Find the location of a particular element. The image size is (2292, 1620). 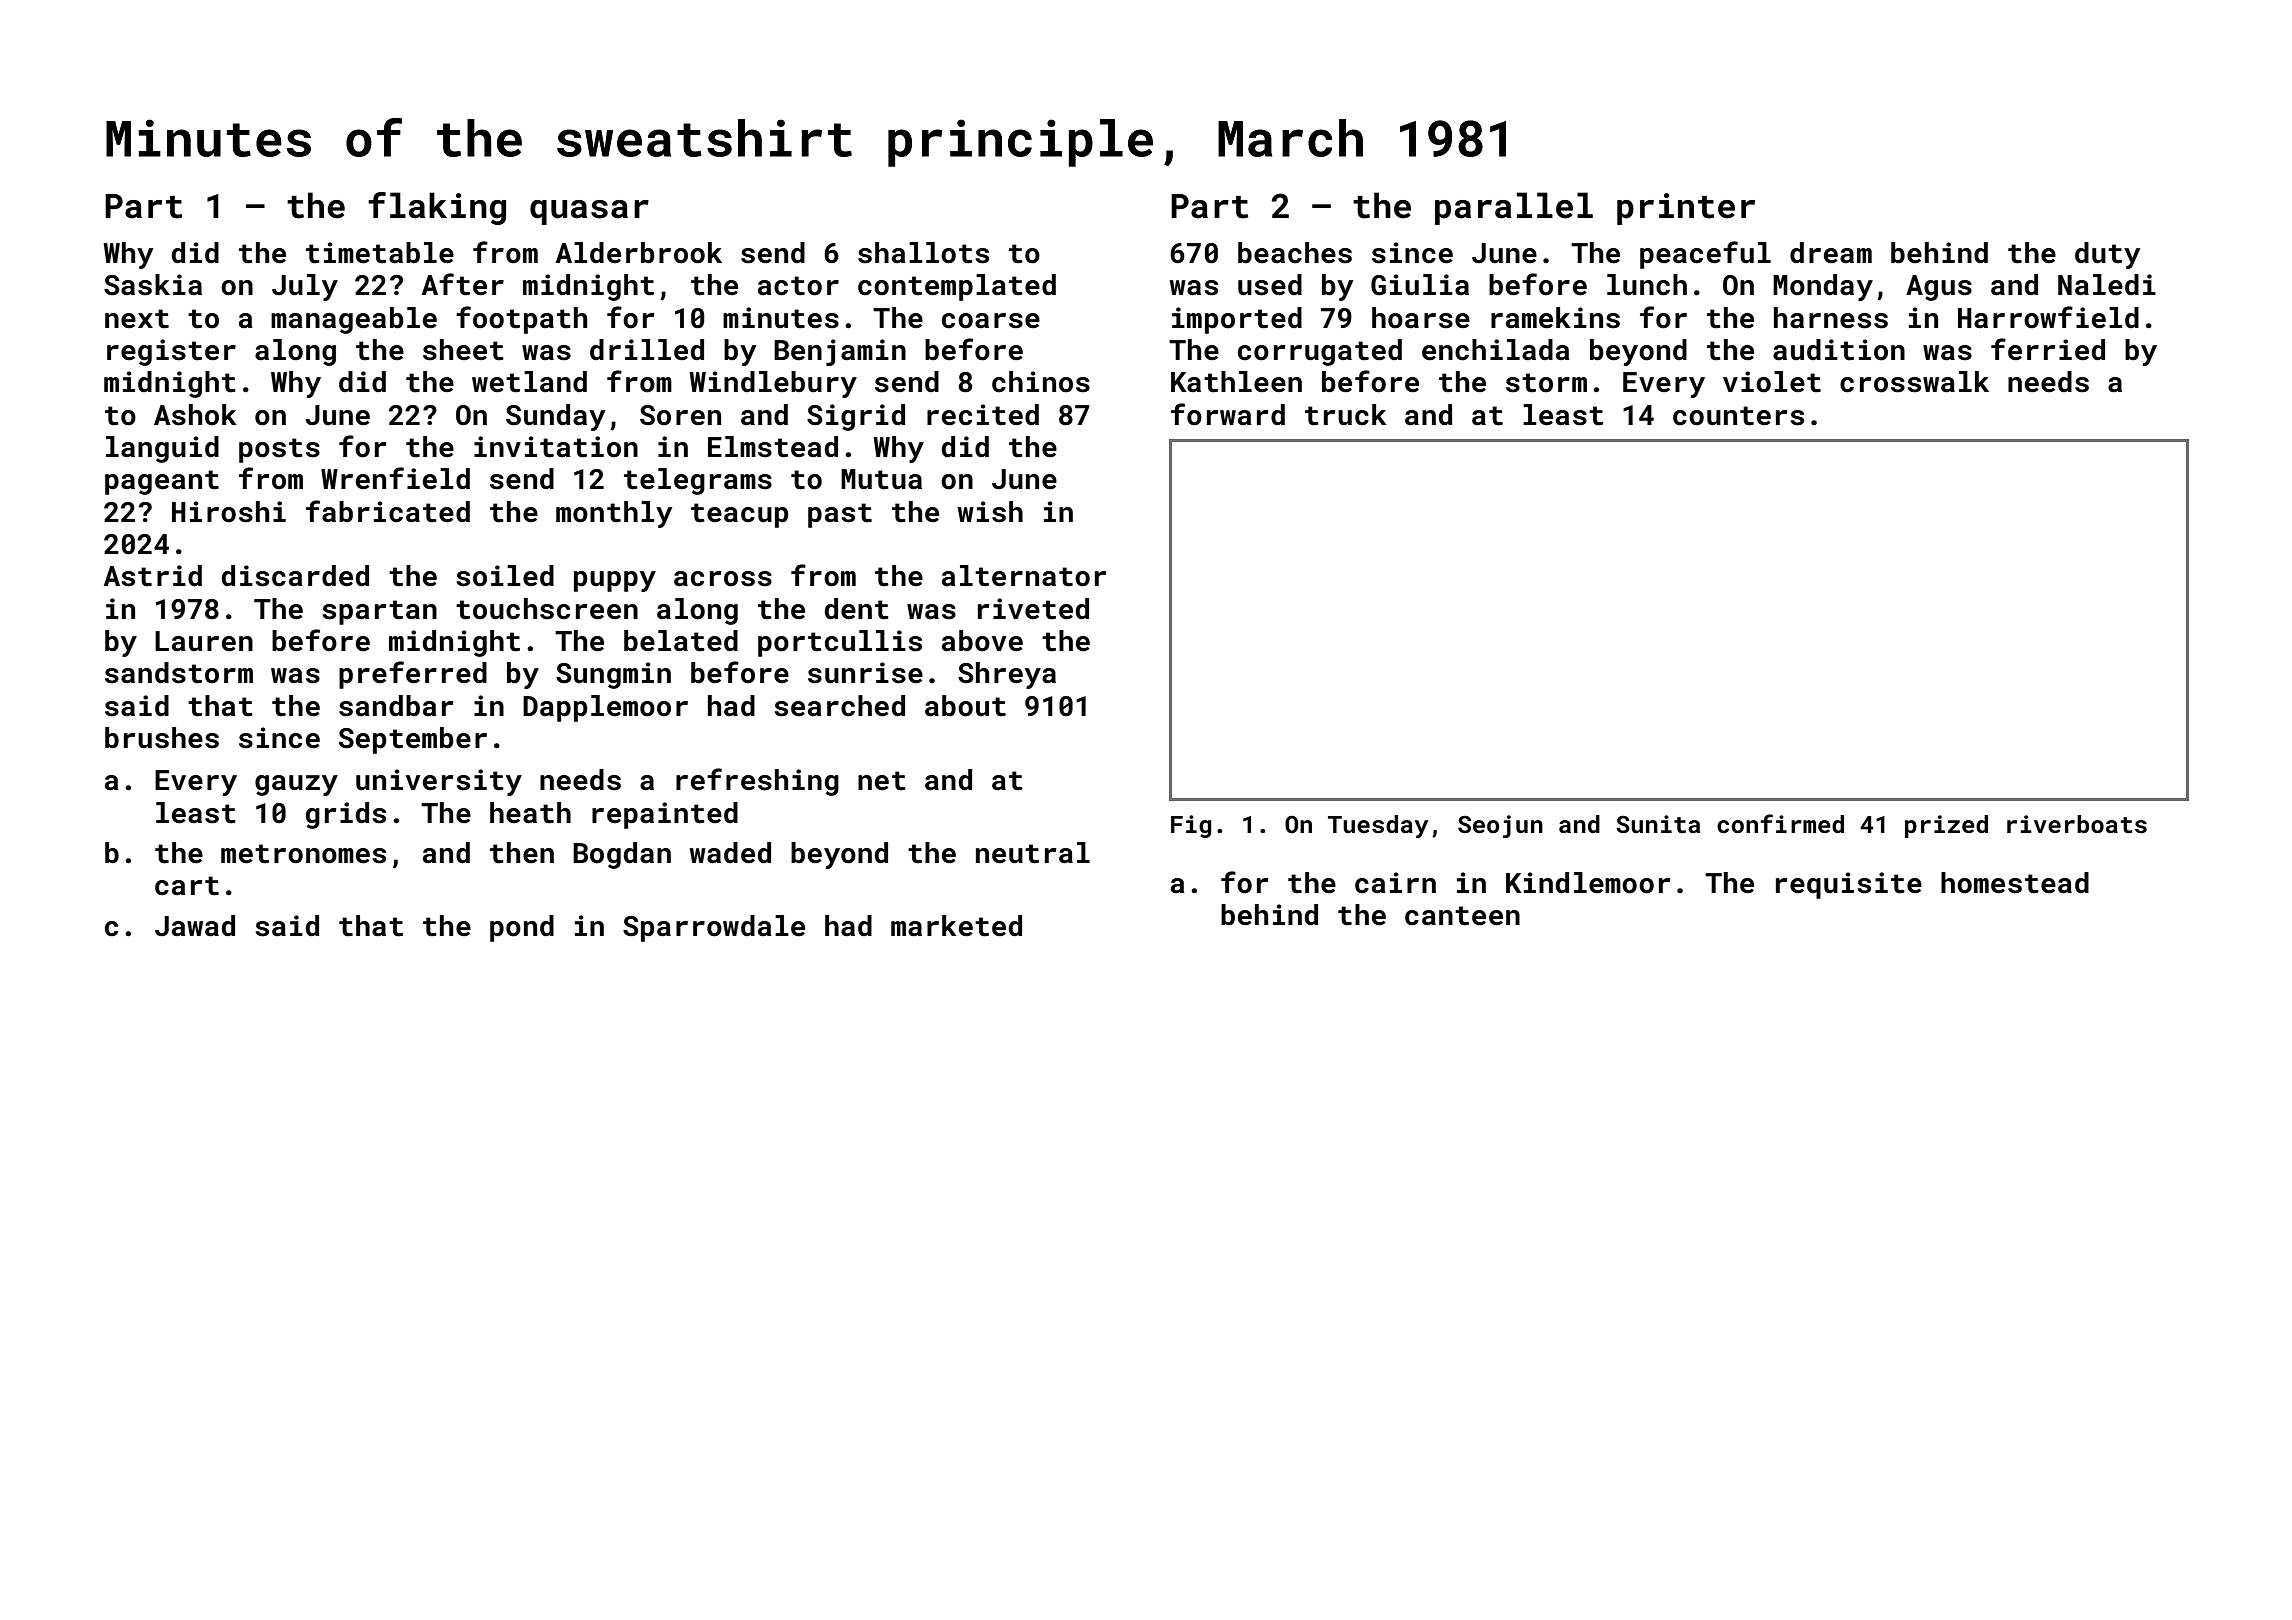

pond is located at coordinates (522, 928).
